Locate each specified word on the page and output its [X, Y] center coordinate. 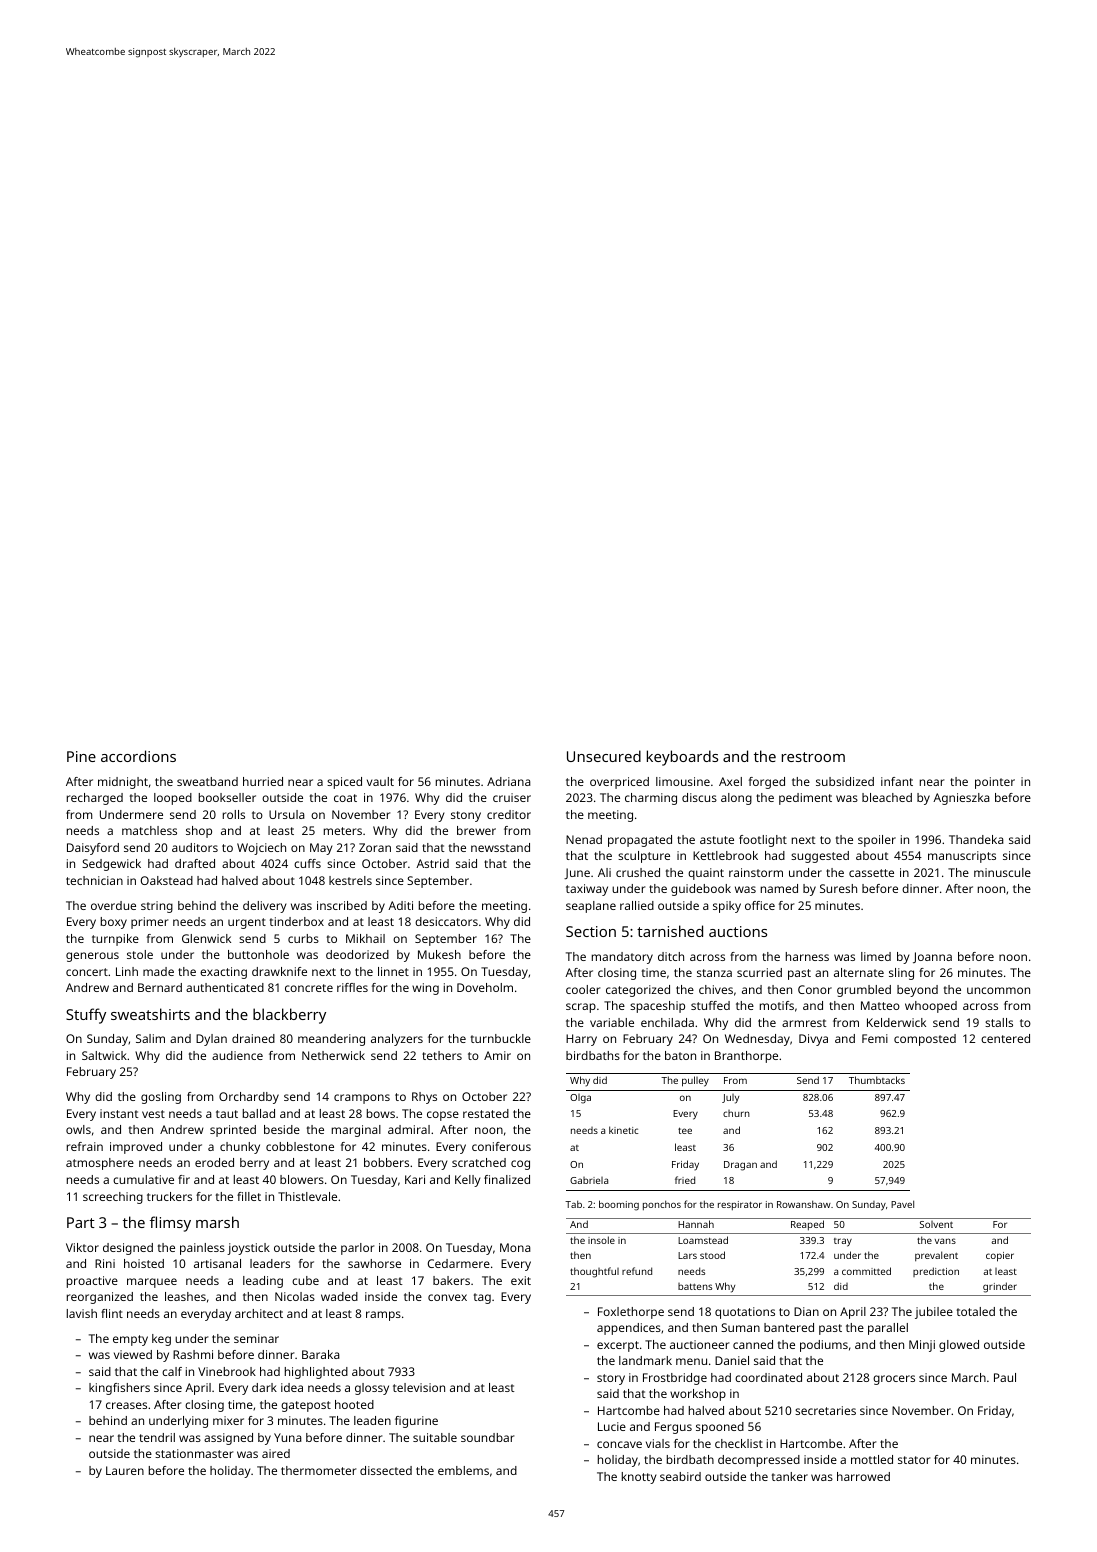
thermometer [318, 1470]
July [730, 1099]
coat [345, 798]
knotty [639, 1478]
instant [119, 1113]
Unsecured [604, 756]
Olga [580, 1099]
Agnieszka [961, 799]
